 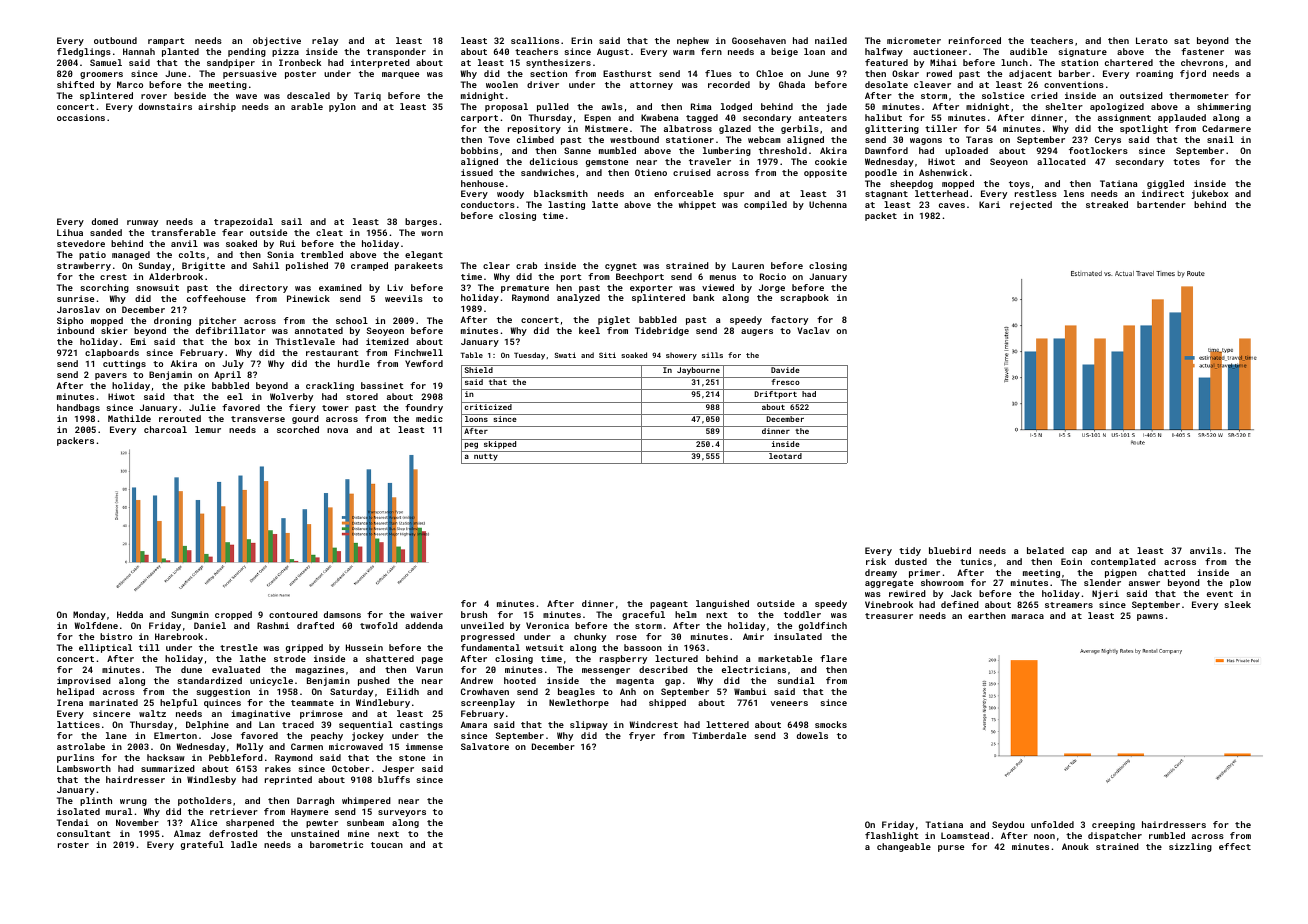 What do you see at coordinates (305, 341) in the screenshot?
I see `Thistlevale` at bounding box center [305, 341].
